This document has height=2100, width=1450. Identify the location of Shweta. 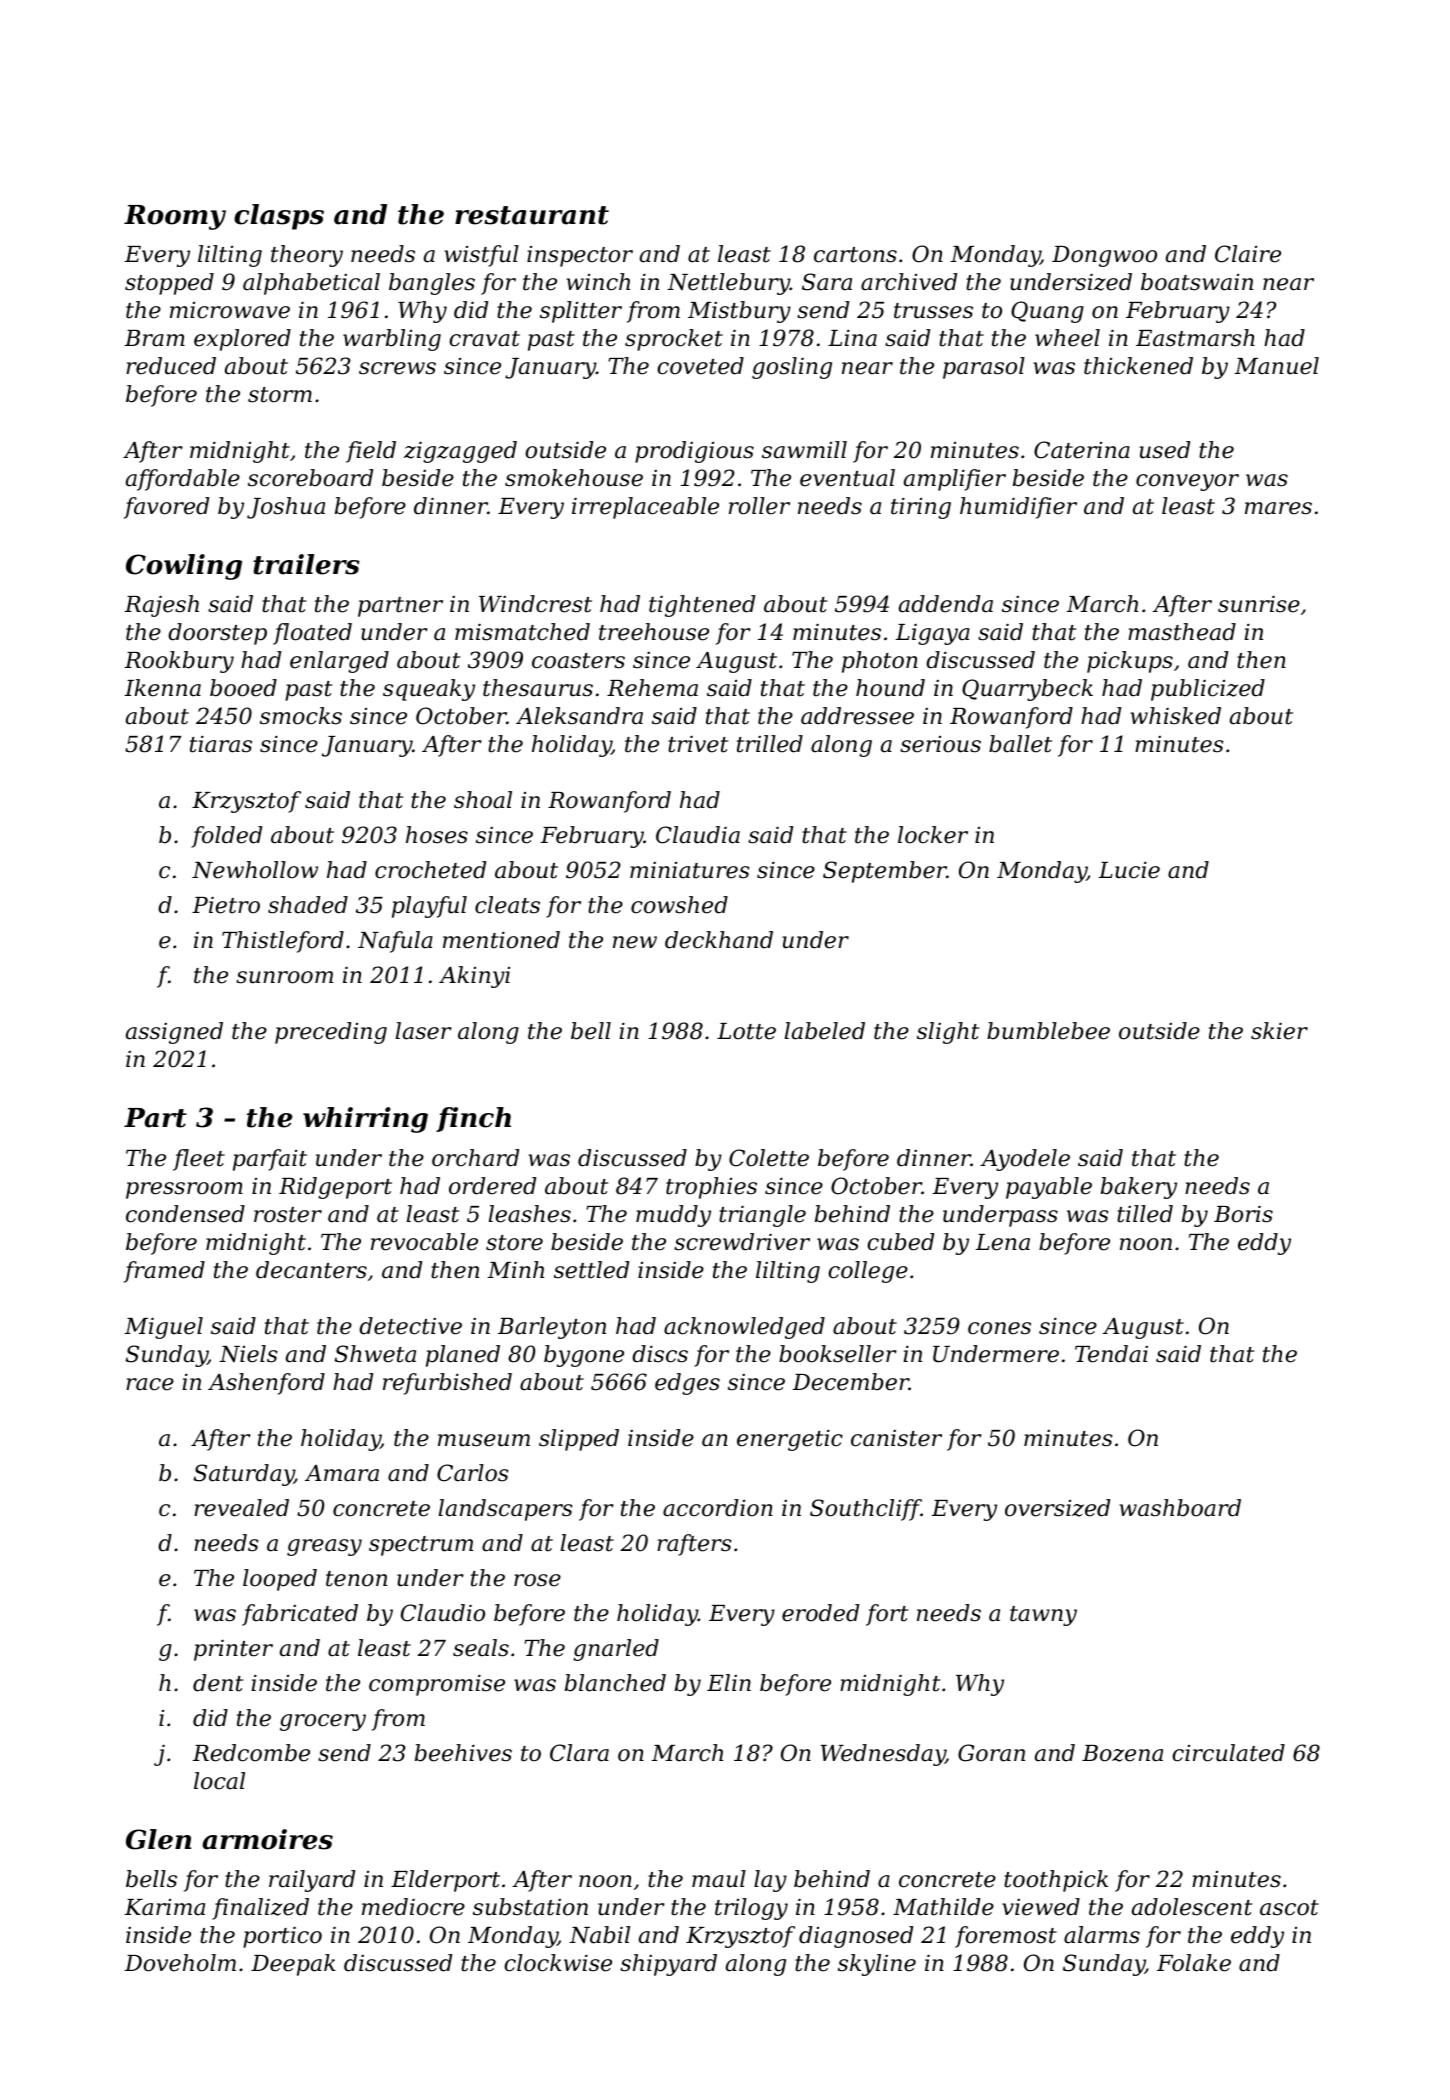
(375, 1354).
